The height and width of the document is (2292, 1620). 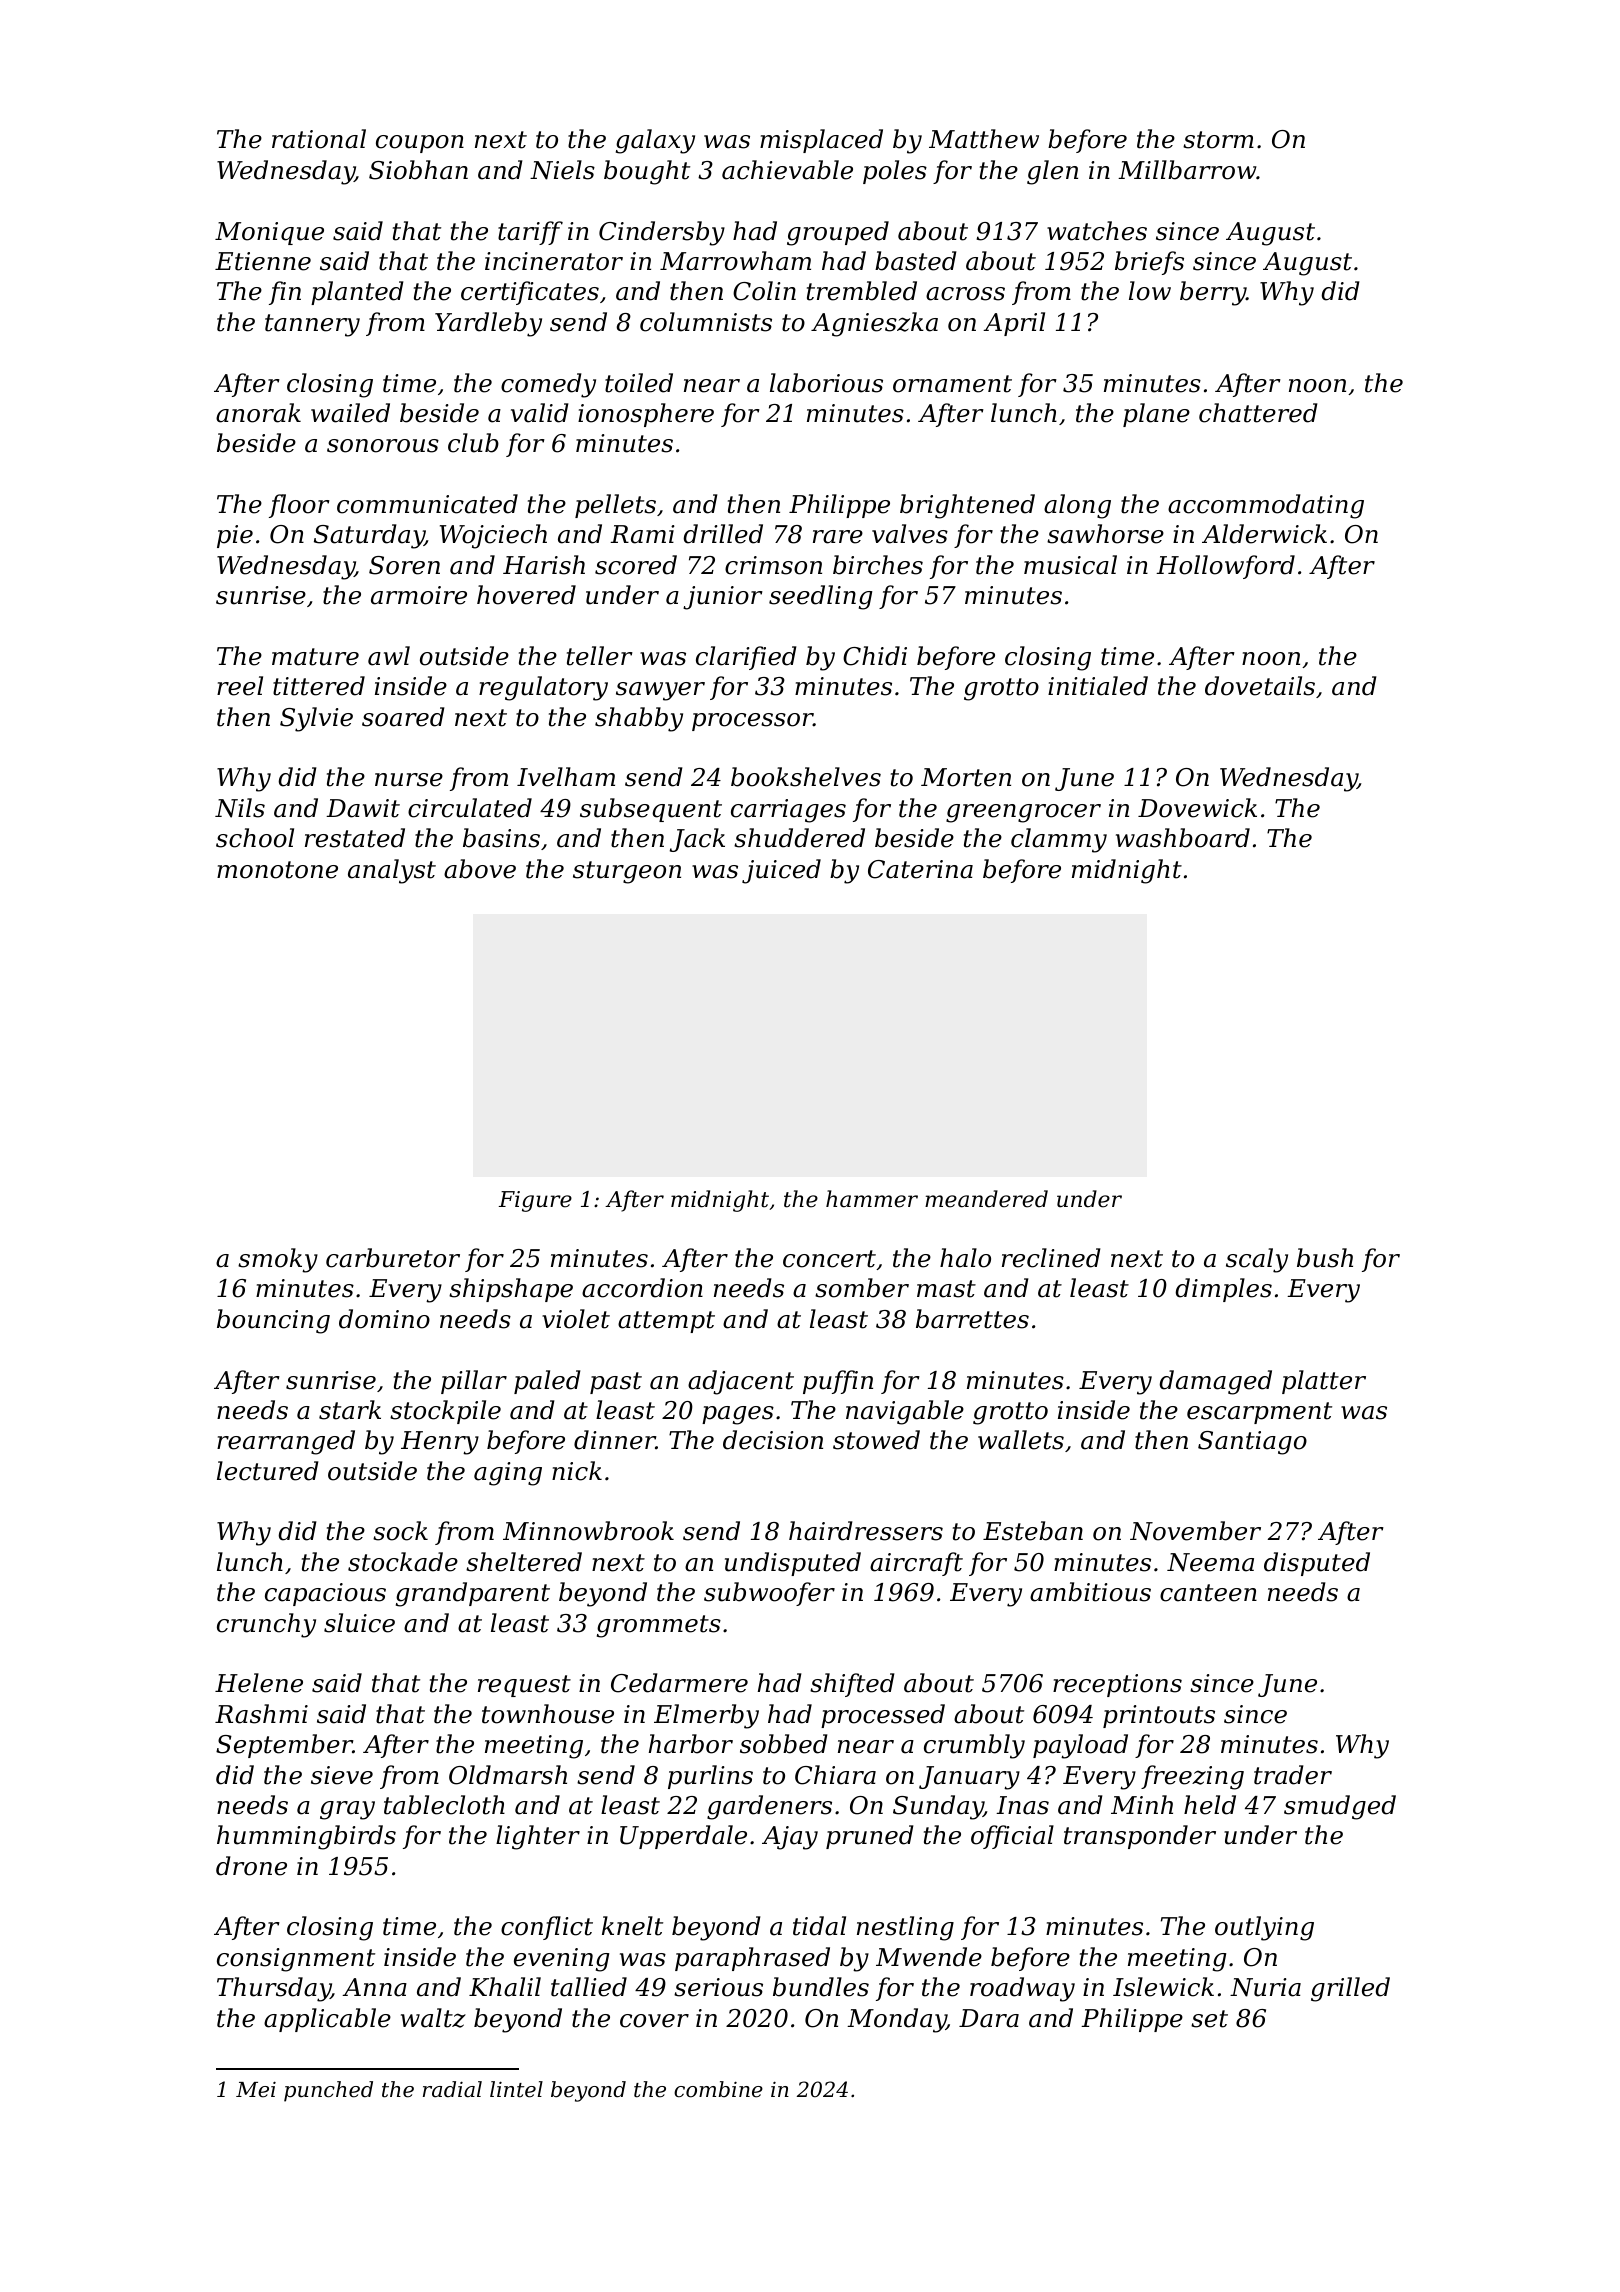 I want to click on clammy, so click(x=1059, y=840).
